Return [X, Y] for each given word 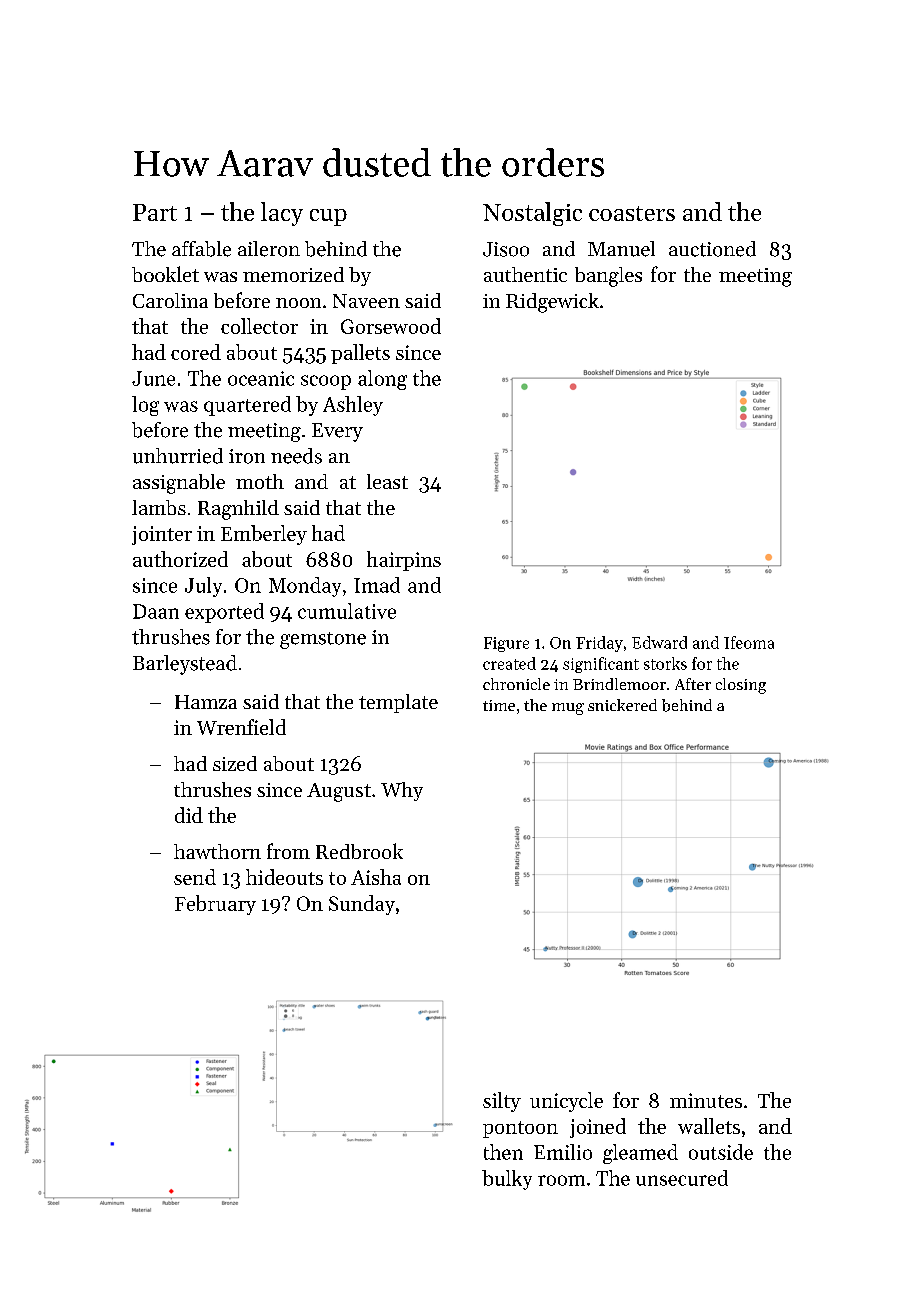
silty [502, 1102]
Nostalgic [532, 214]
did [189, 815]
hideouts [284, 877]
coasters [632, 213]
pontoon [520, 1129]
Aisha [376, 877]
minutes [706, 1100]
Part [155, 212]
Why [402, 791]
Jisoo [506, 249]
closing [741, 686]
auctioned [712, 249]
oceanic [261, 378]
